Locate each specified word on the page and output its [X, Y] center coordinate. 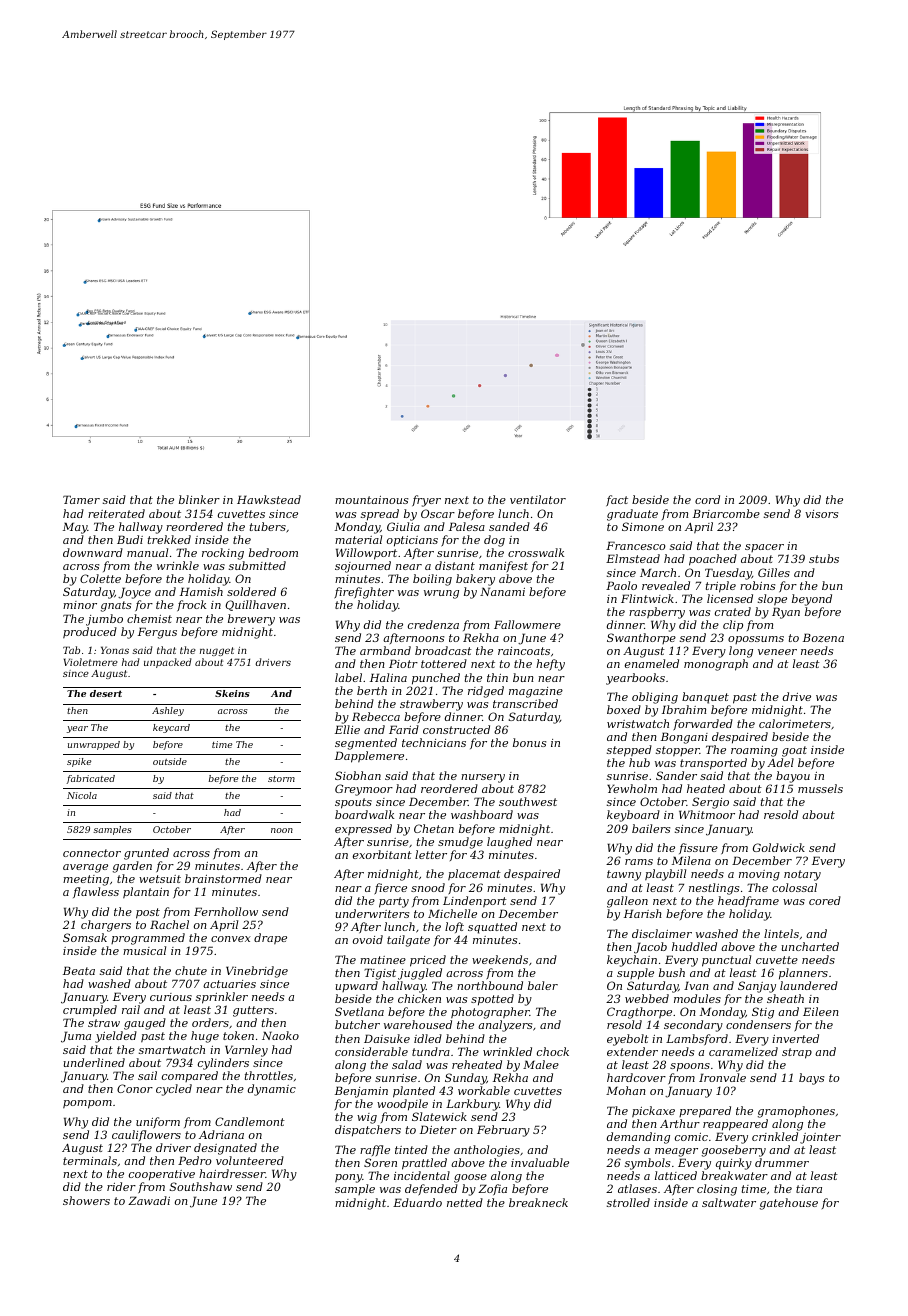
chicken [419, 998]
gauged [145, 1024]
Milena [691, 860]
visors [821, 514]
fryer [426, 501]
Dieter [438, 1129]
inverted [795, 1038]
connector [92, 853]
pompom [87, 1104]
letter [431, 854]
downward [93, 552]
